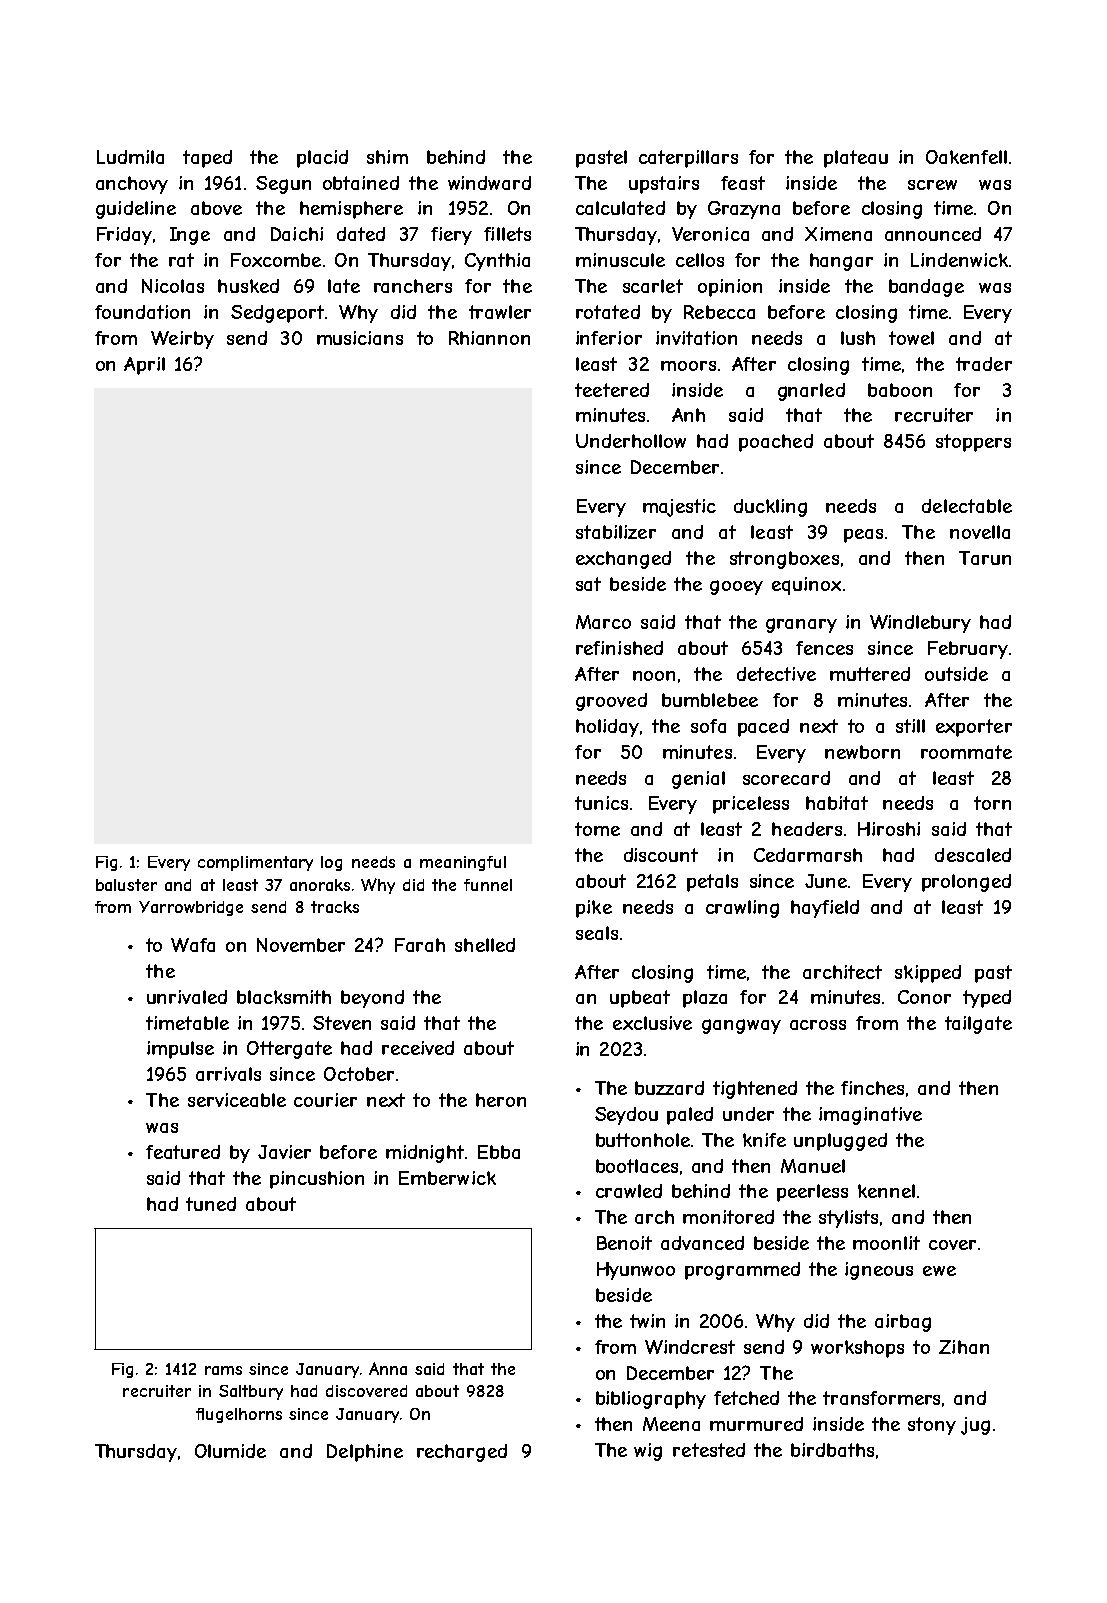  Describe the element at coordinates (230, 1451) in the screenshot. I see `Olumide` at that location.
